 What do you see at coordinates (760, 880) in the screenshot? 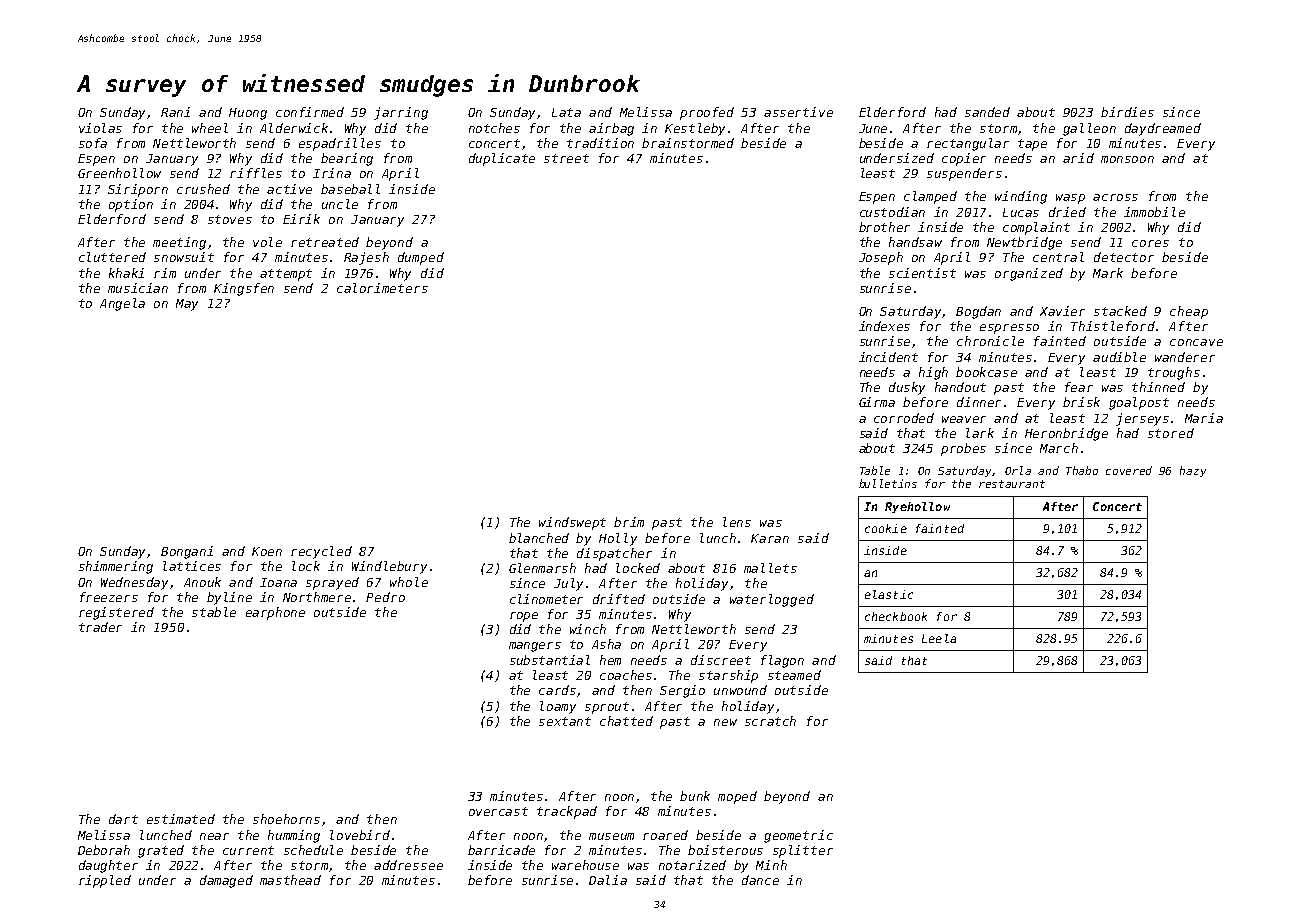
I see `dance` at bounding box center [760, 880].
